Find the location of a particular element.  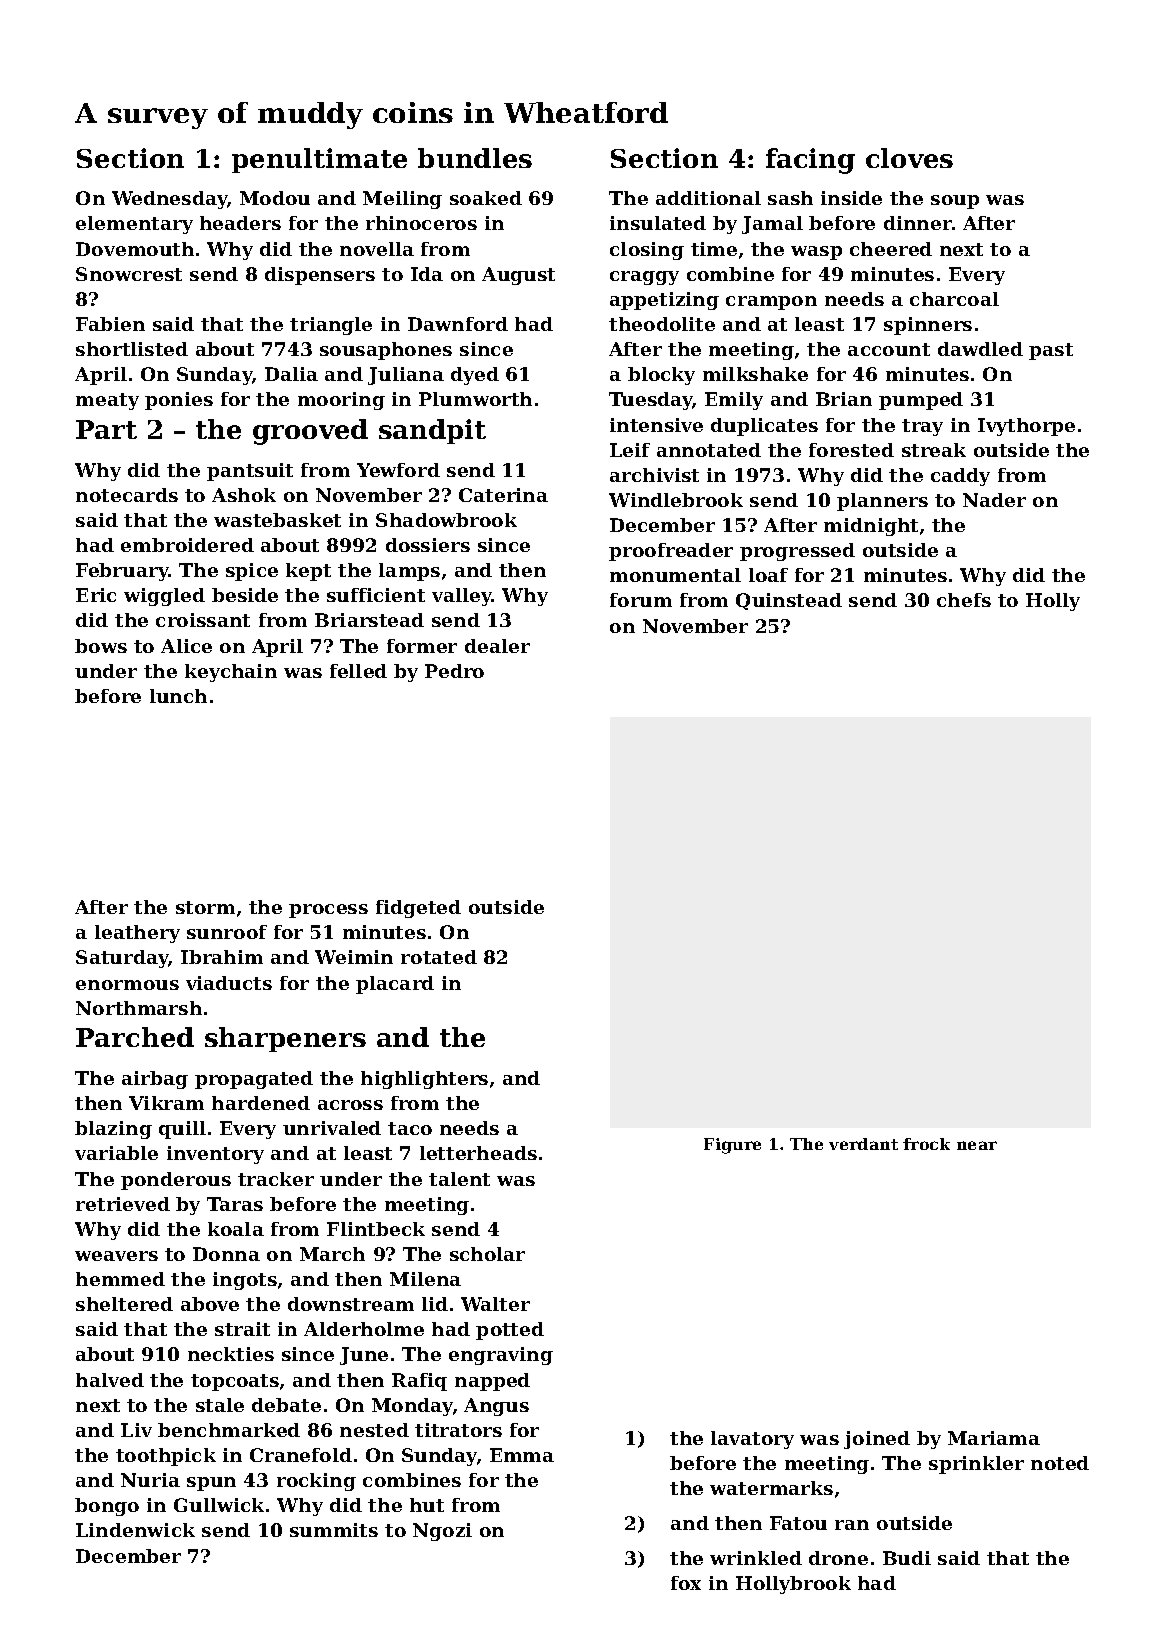

Ngozi is located at coordinates (442, 1532).
